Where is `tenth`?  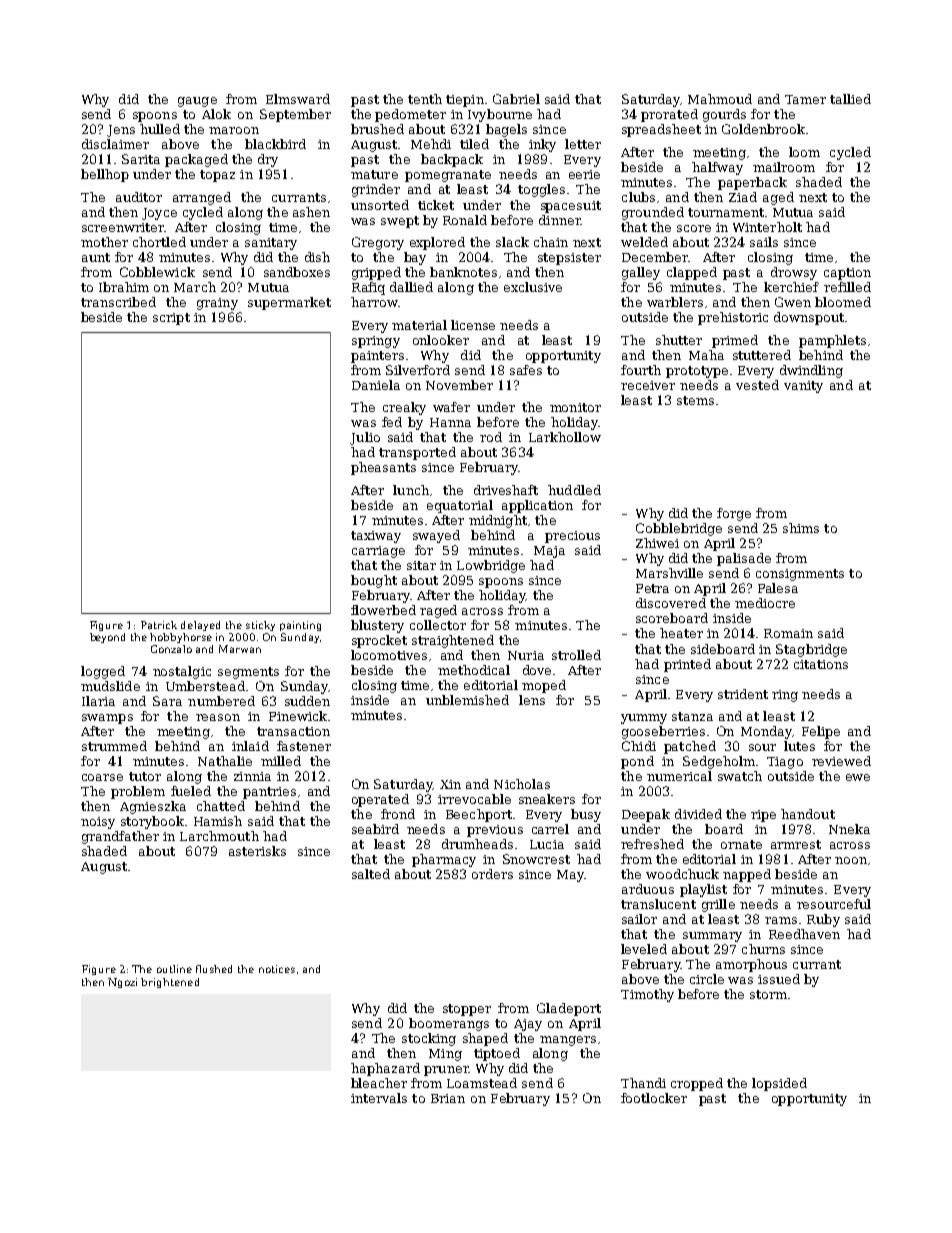
tenth is located at coordinates (425, 99).
